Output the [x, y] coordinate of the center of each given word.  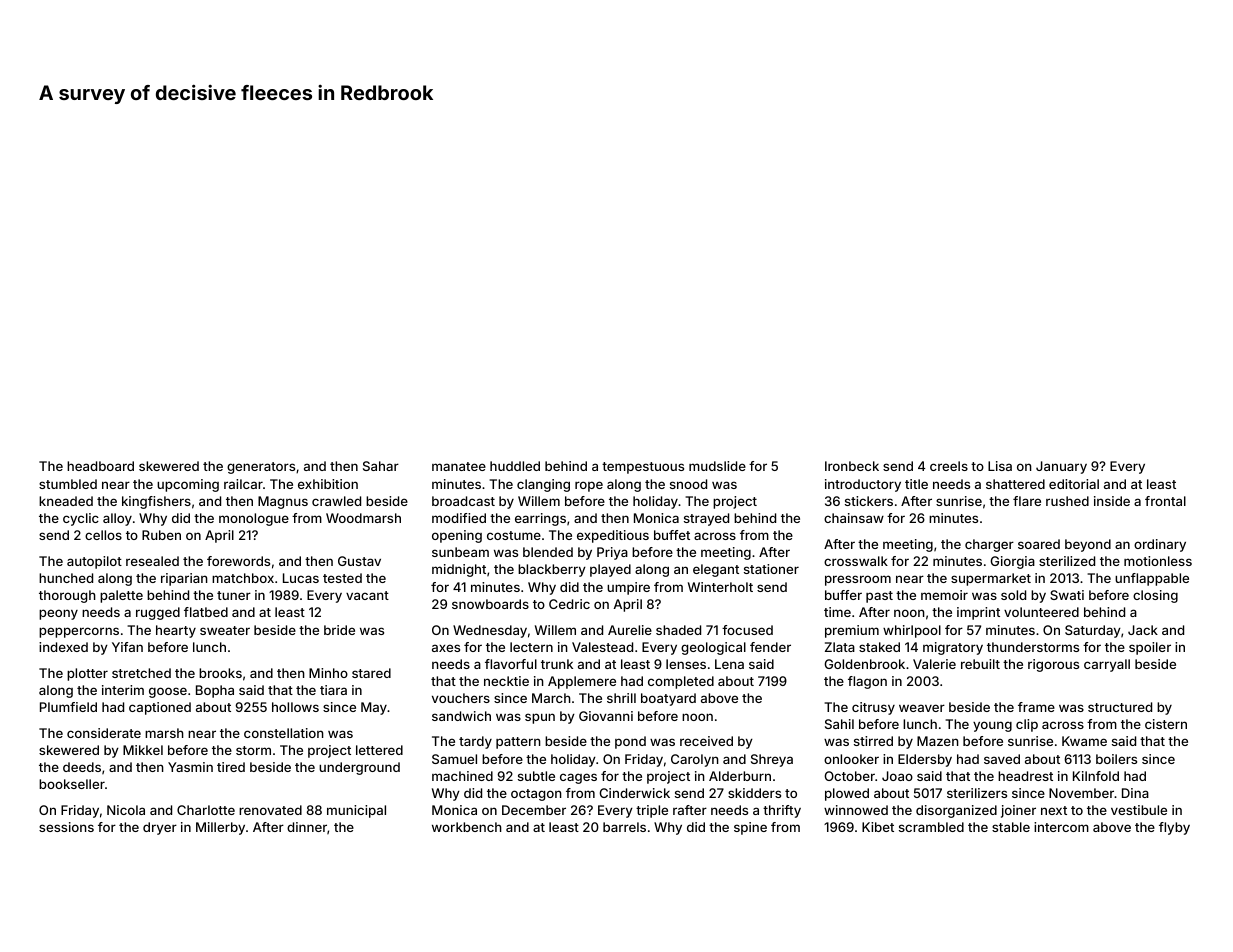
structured [1120, 707]
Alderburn [740, 776]
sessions [66, 827]
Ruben [161, 535]
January [1061, 467]
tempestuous [643, 468]
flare [1027, 501]
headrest [1025, 776]
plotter [87, 674]
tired [231, 767]
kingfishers [156, 502]
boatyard [668, 699]
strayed [706, 519]
